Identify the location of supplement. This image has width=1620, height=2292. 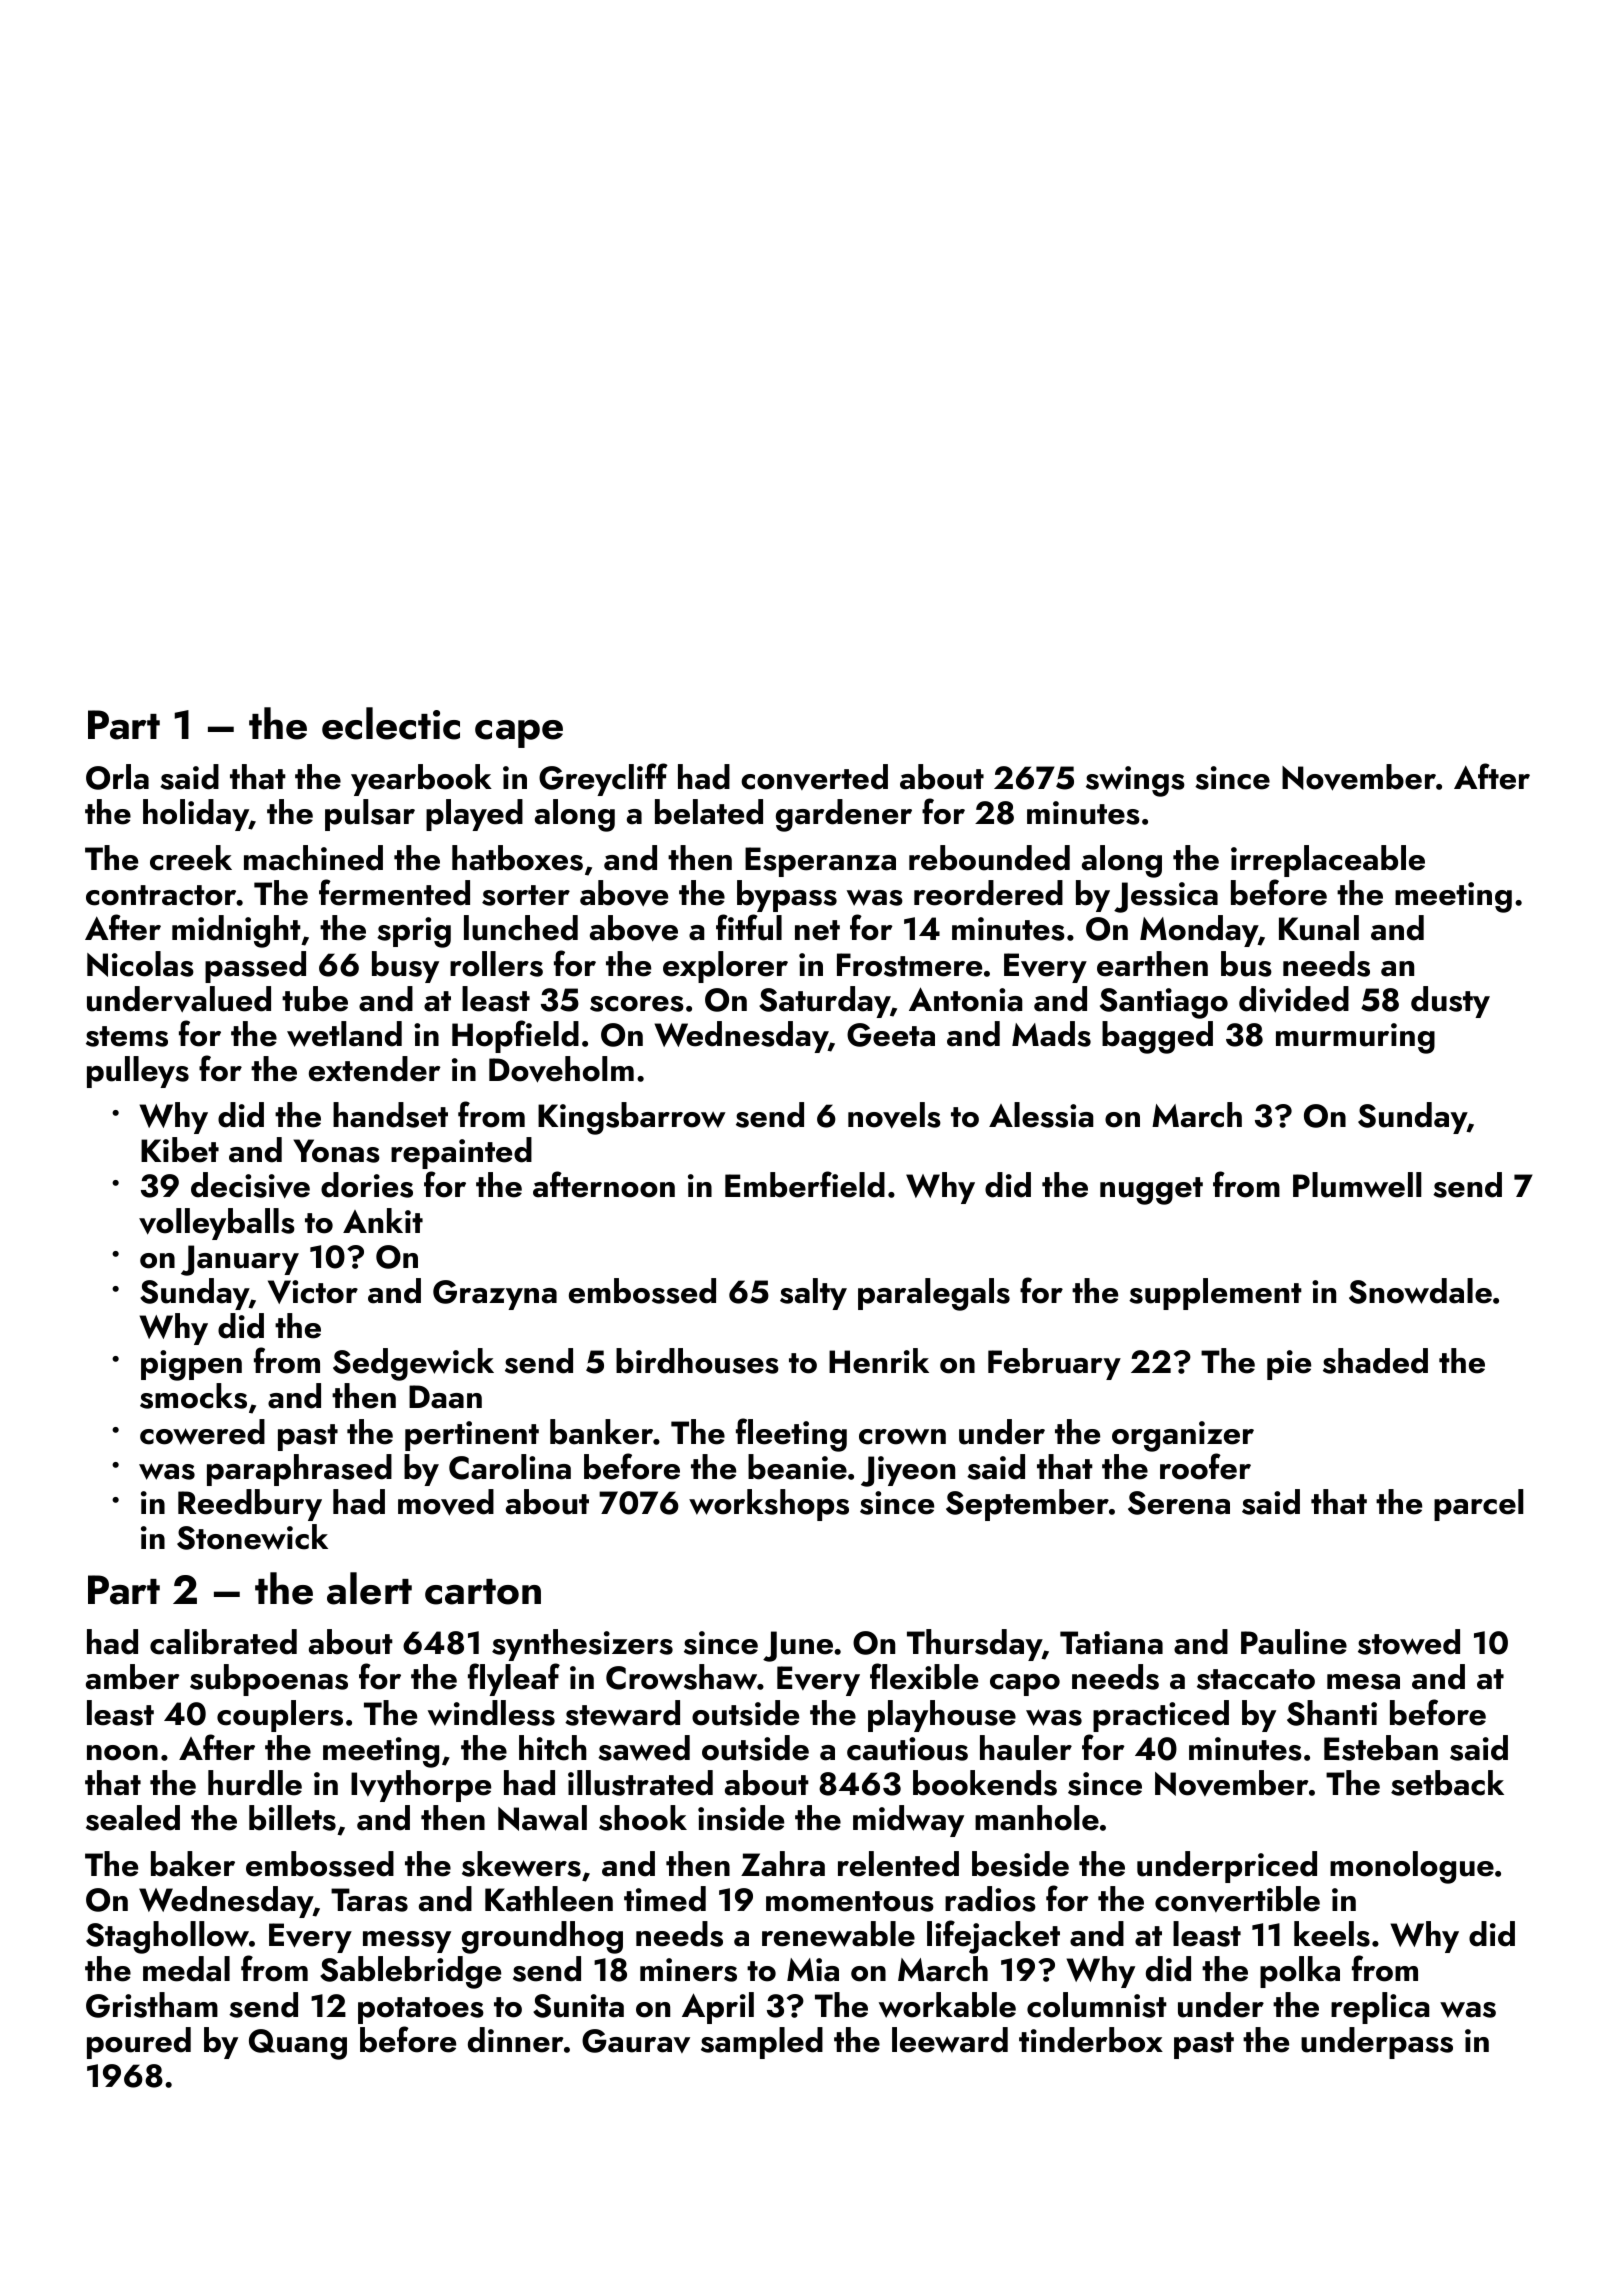
(1215, 1294).
